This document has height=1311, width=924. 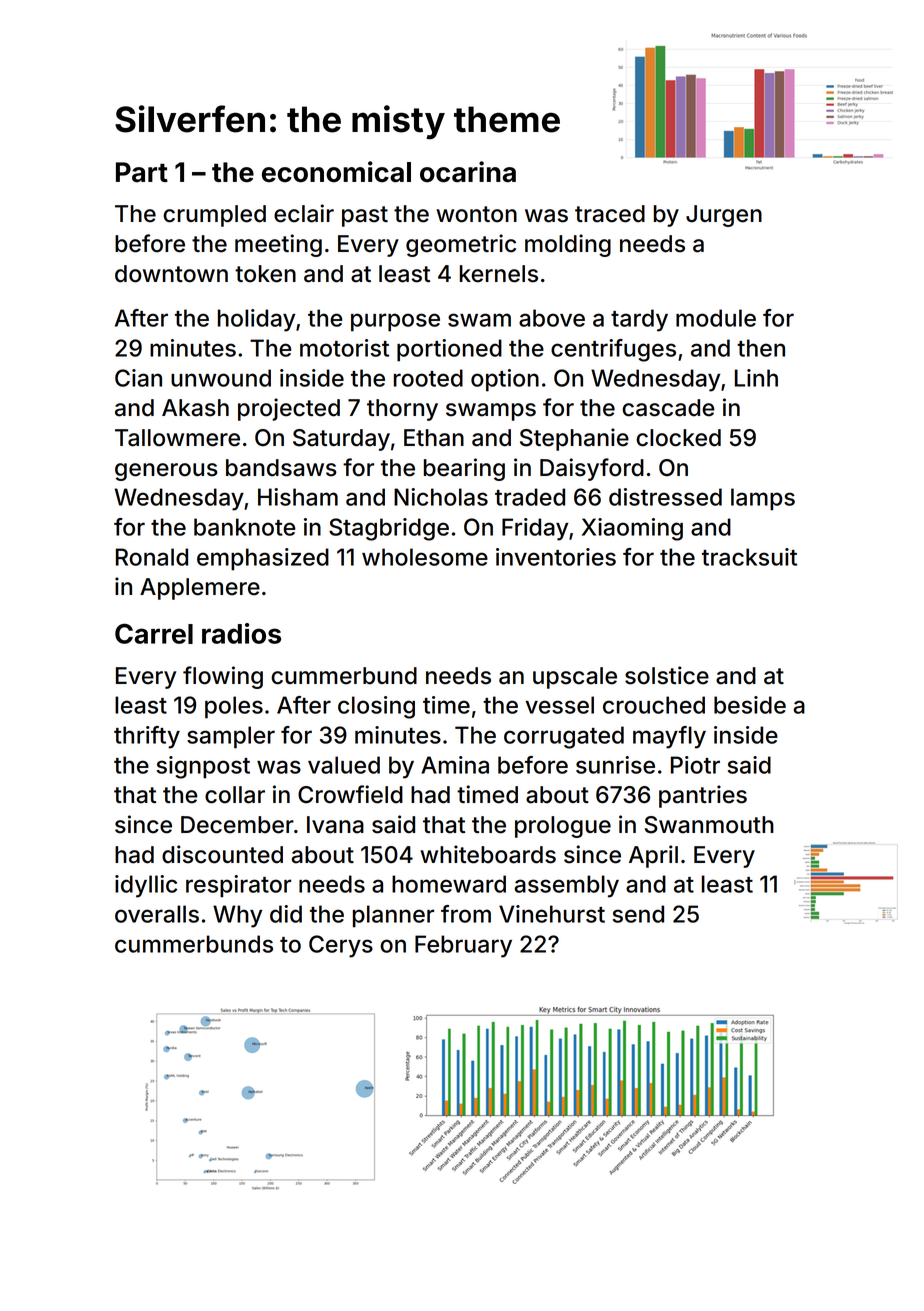 I want to click on Part, so click(x=142, y=172).
